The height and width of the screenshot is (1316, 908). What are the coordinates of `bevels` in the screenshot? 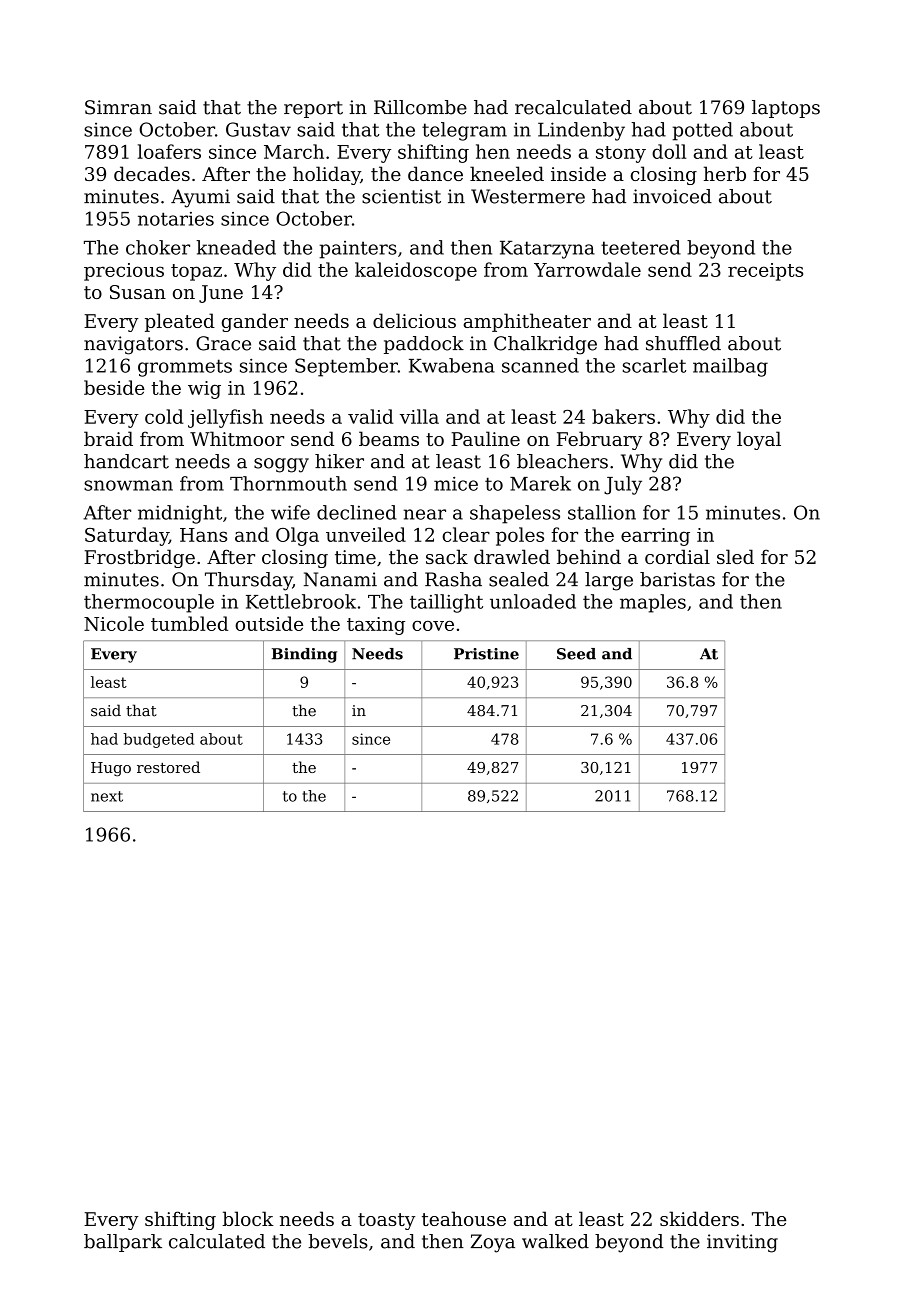 It's located at (338, 1241).
